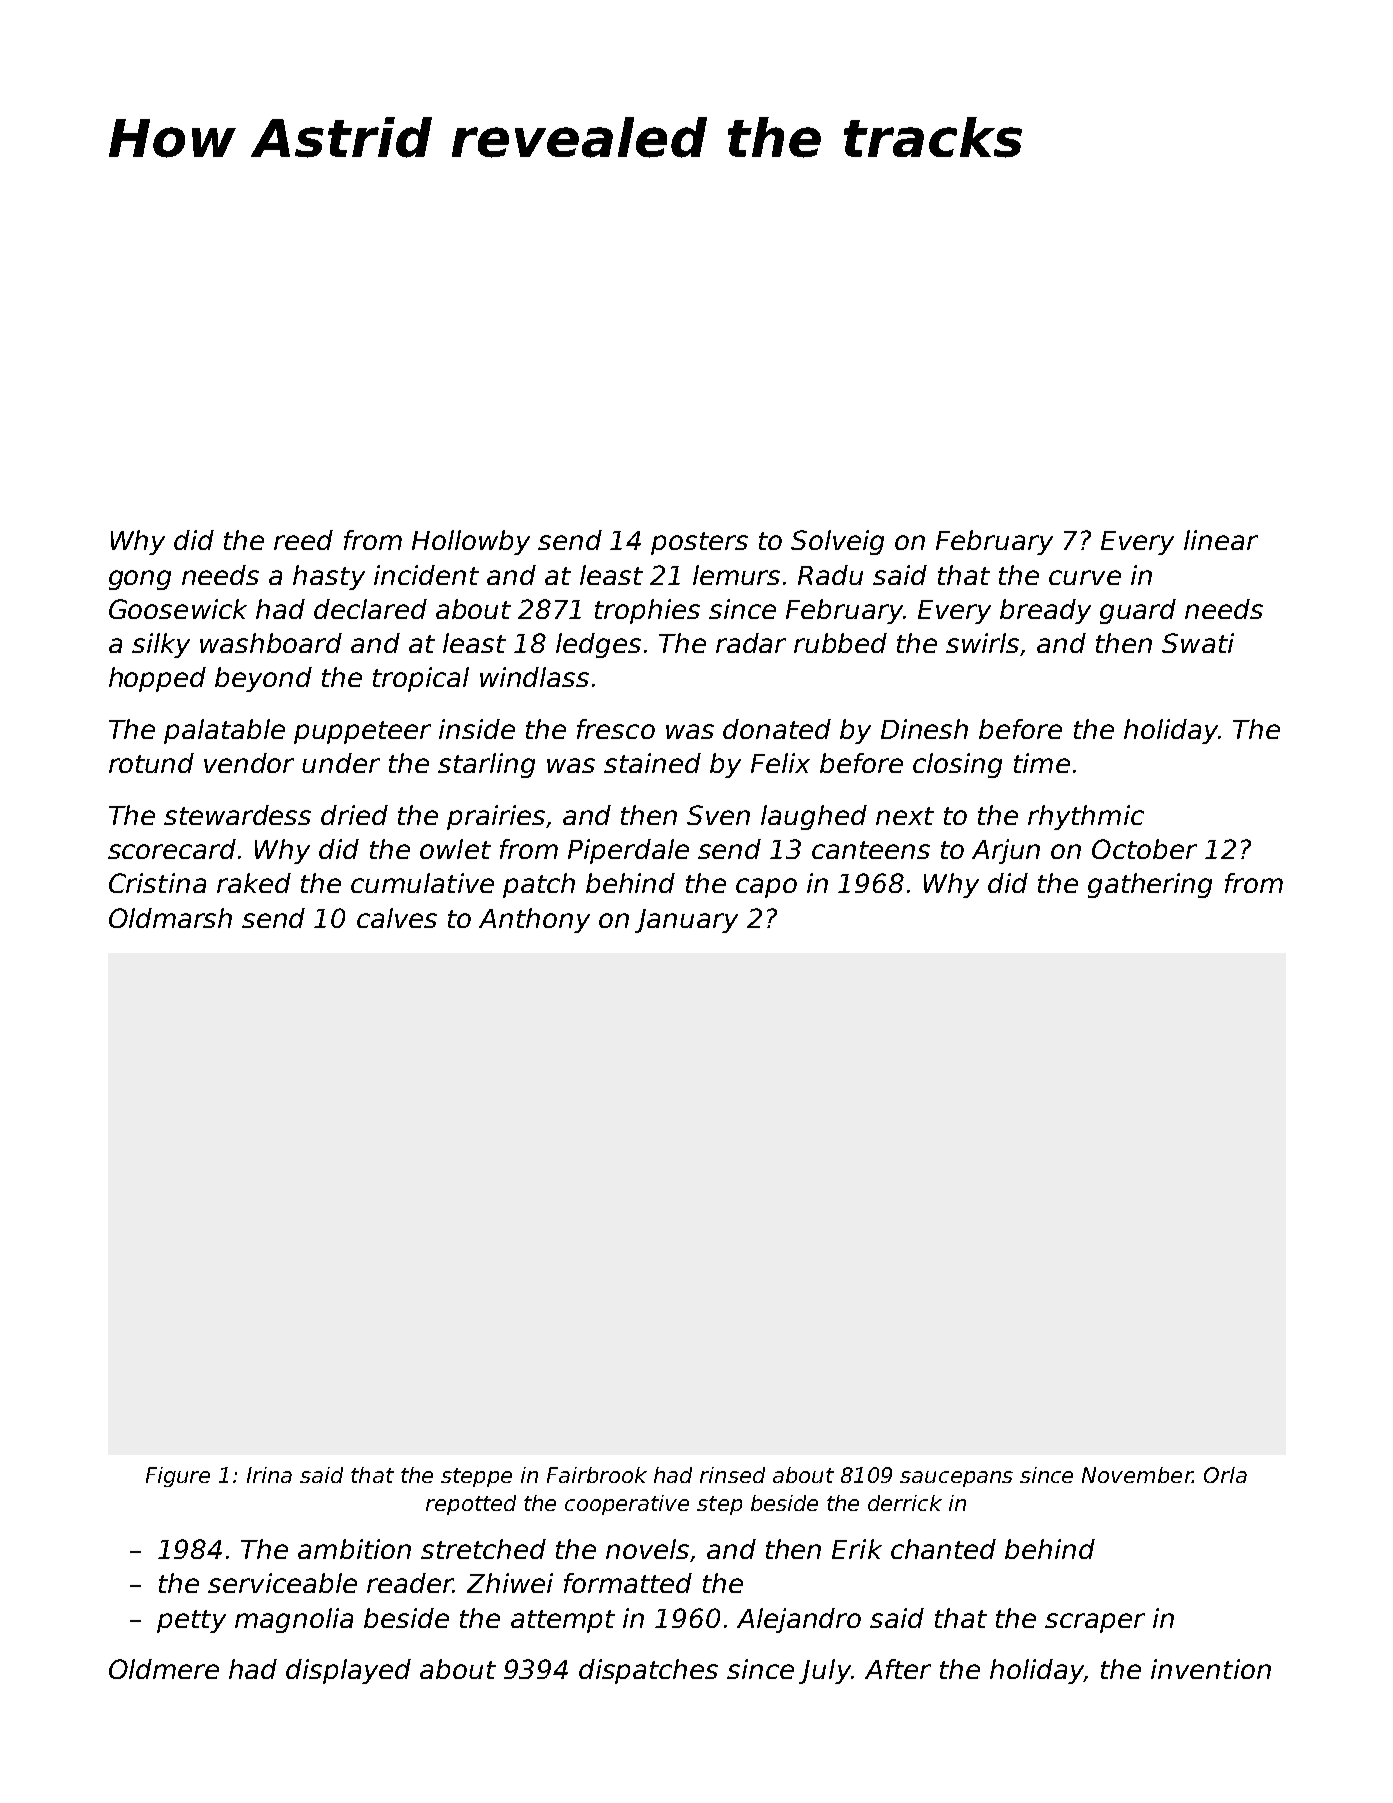 This image has width=1393, height=1803. I want to click on Fairbrook, so click(597, 1475).
